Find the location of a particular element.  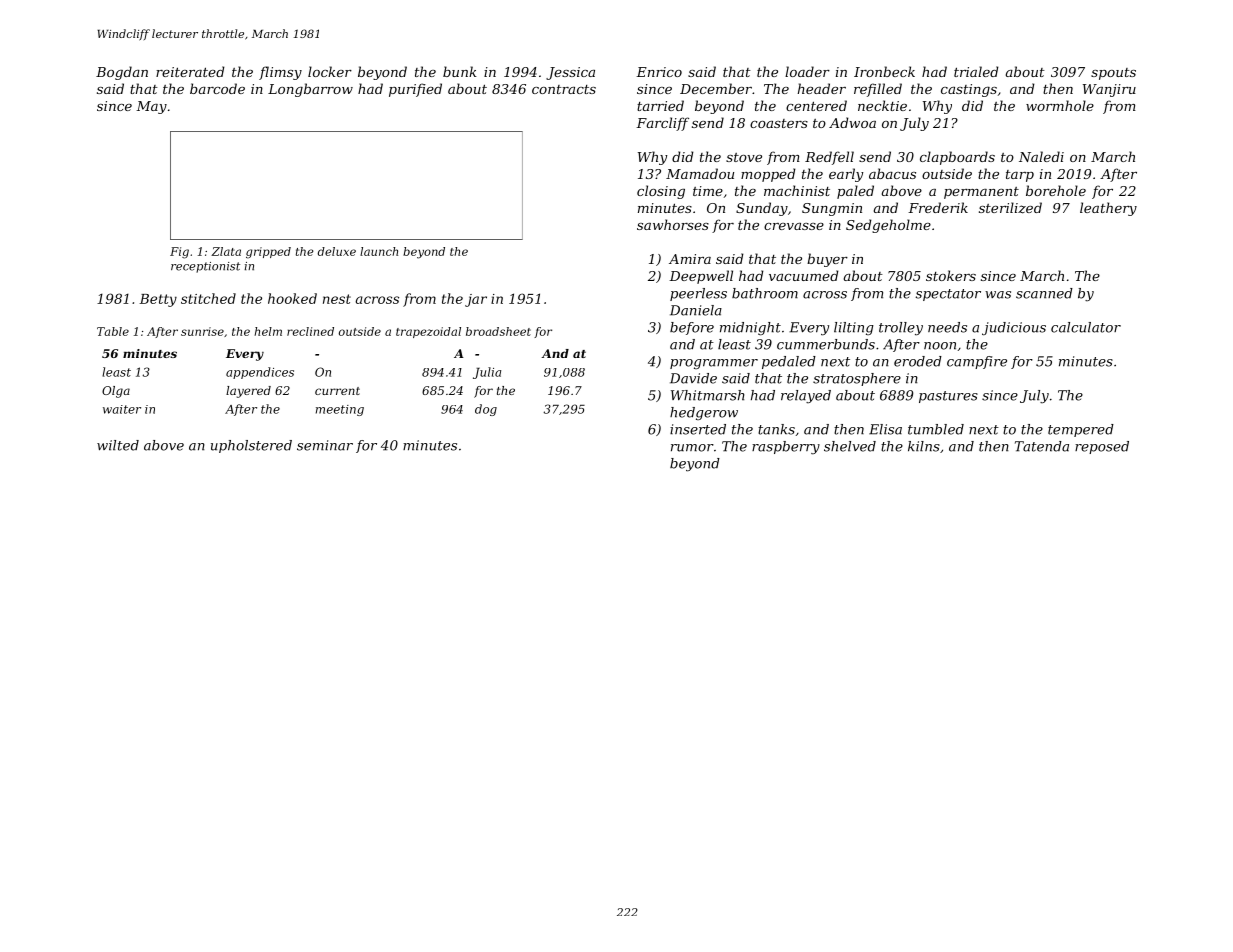

Farcliff is located at coordinates (662, 124).
